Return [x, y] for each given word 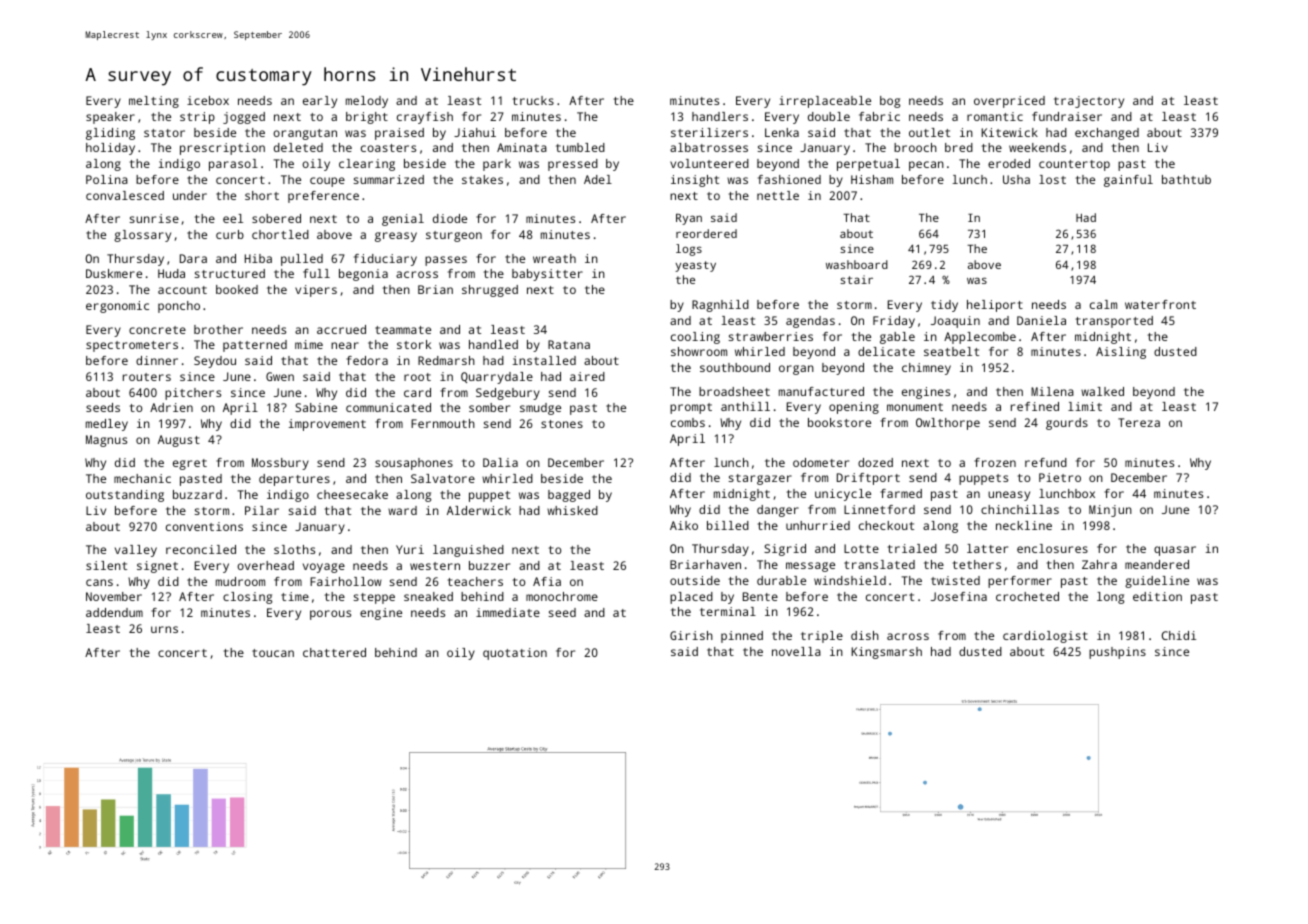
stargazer [760, 479]
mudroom [240, 581]
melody [367, 102]
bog [890, 102]
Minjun [1110, 511]
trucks [533, 100]
